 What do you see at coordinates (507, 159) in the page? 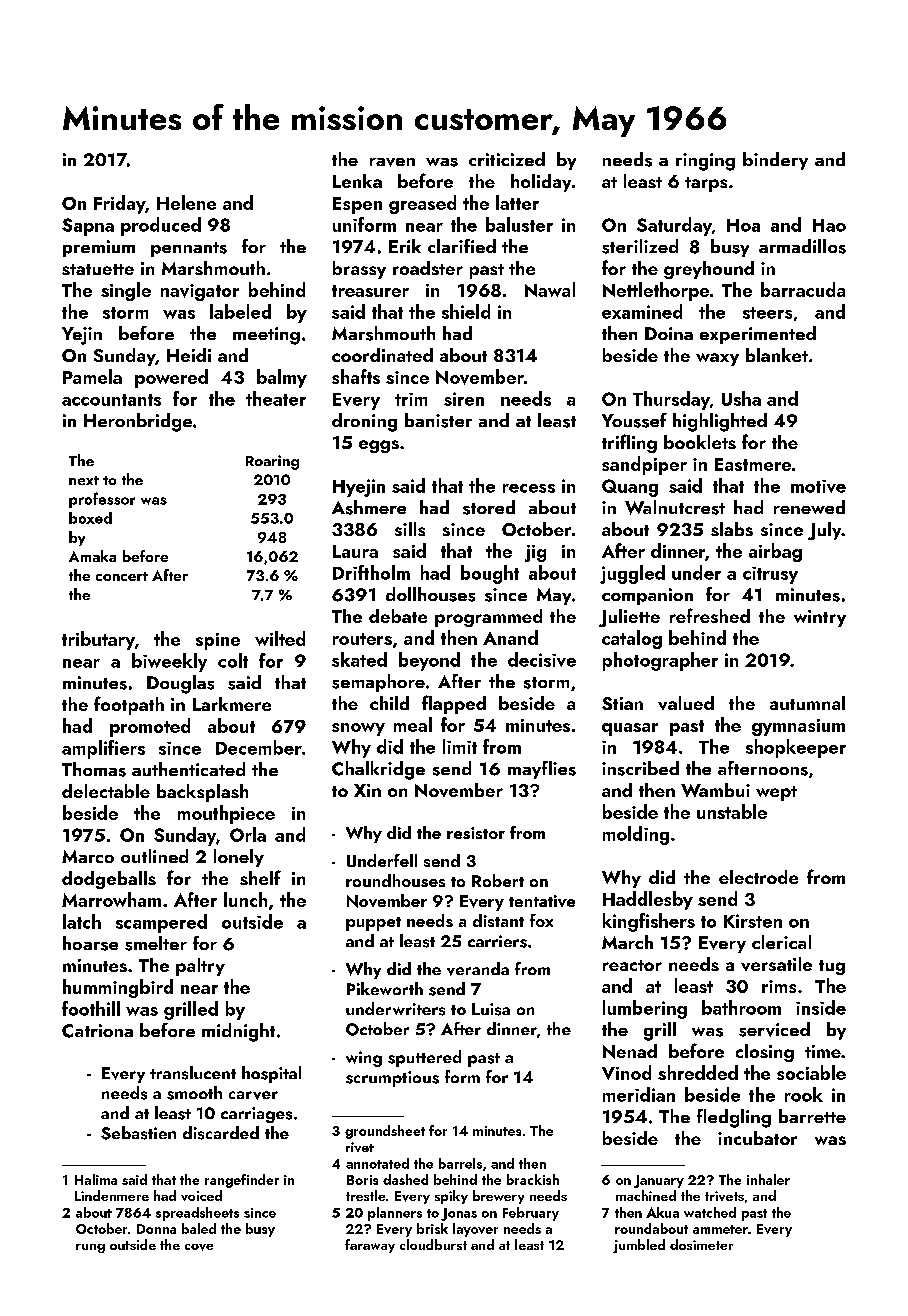
I see `criticized` at bounding box center [507, 159].
